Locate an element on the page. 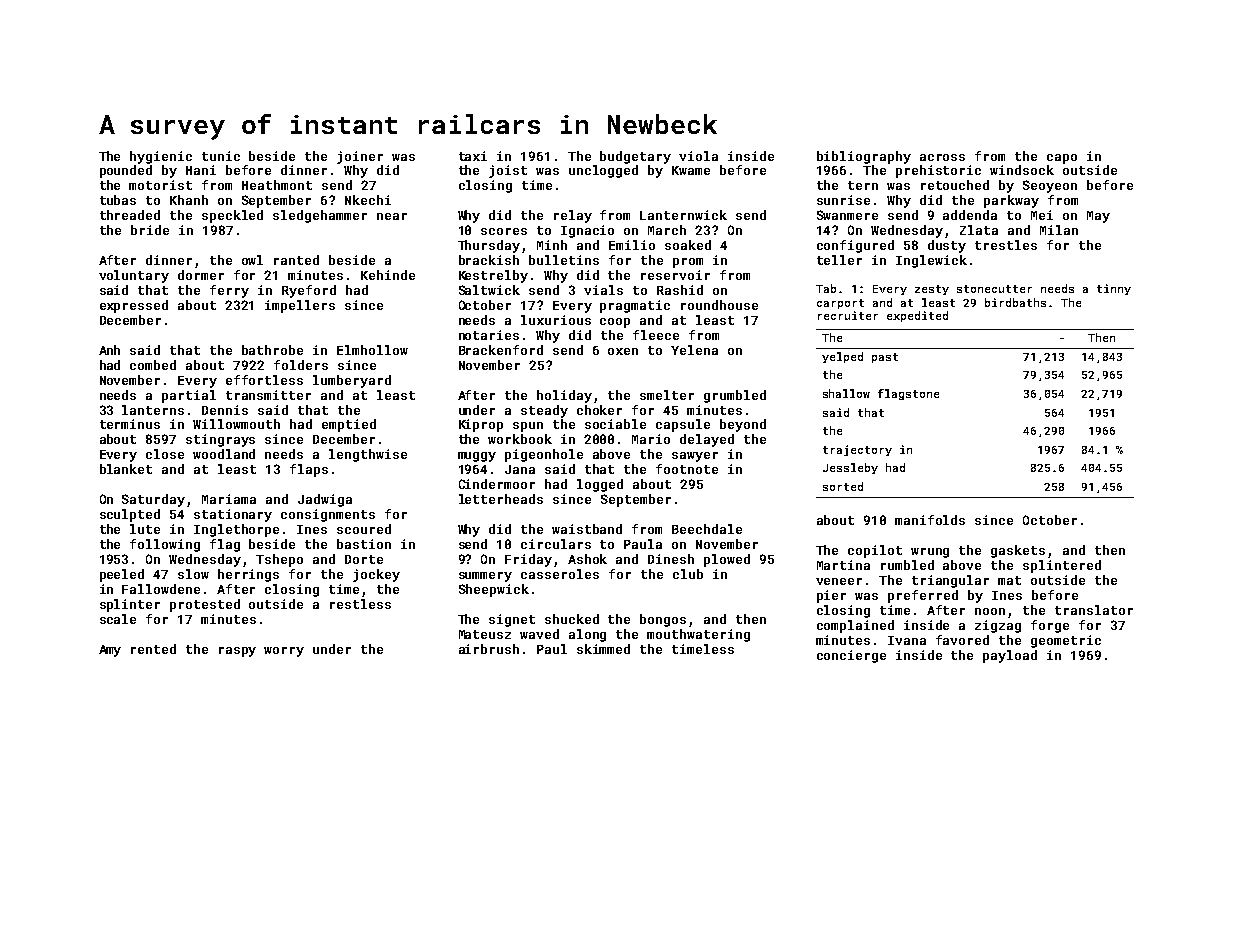  circulars is located at coordinates (556, 544).
